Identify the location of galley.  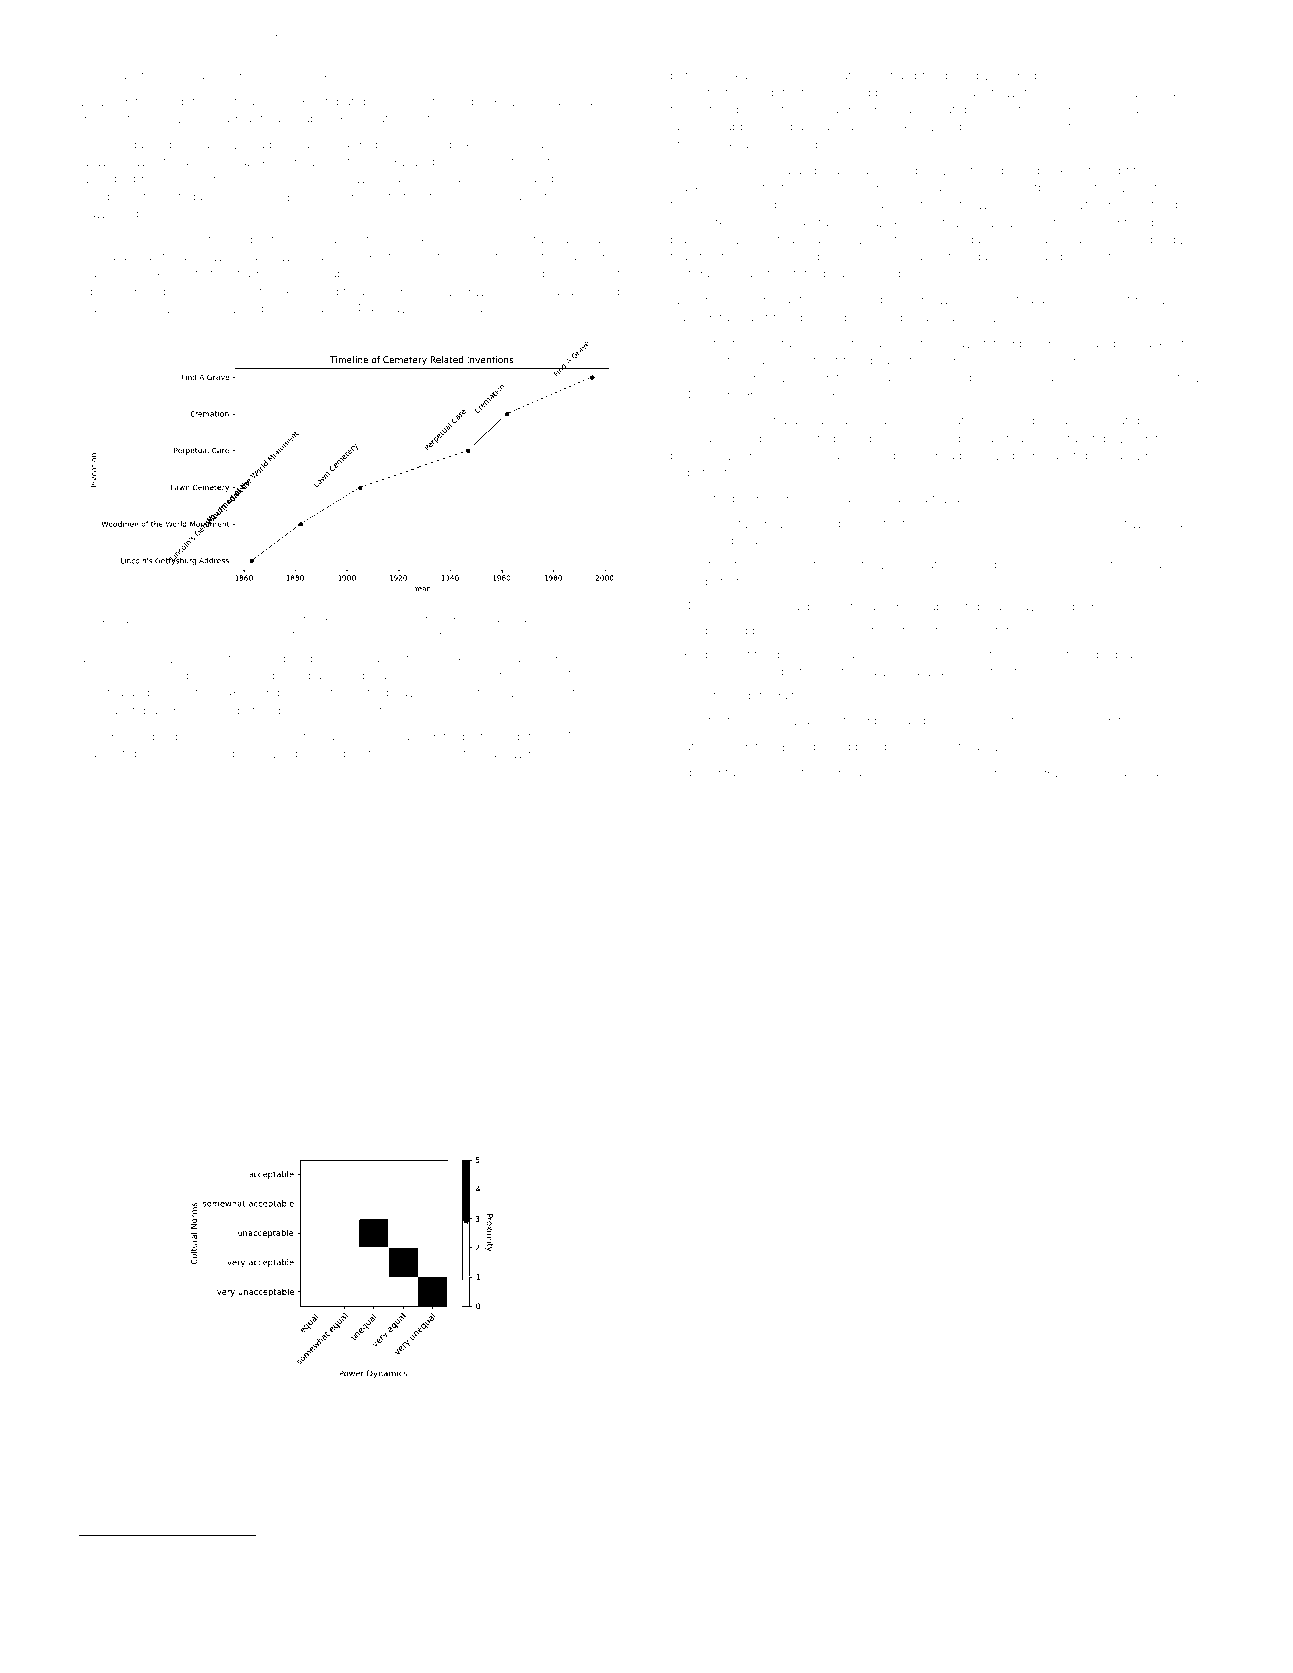
(456, 1562).
